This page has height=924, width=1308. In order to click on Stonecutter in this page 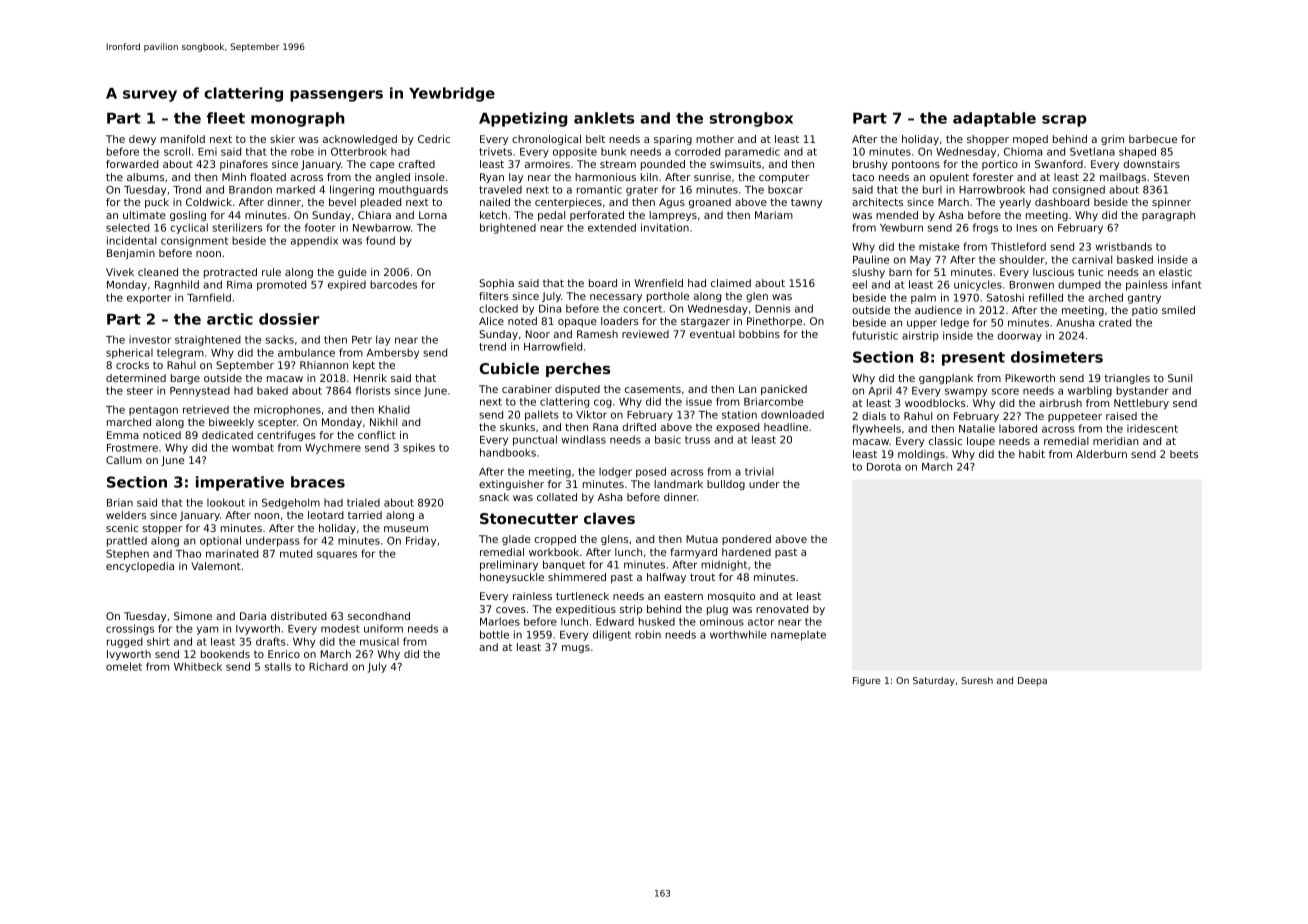, I will do `click(529, 518)`.
